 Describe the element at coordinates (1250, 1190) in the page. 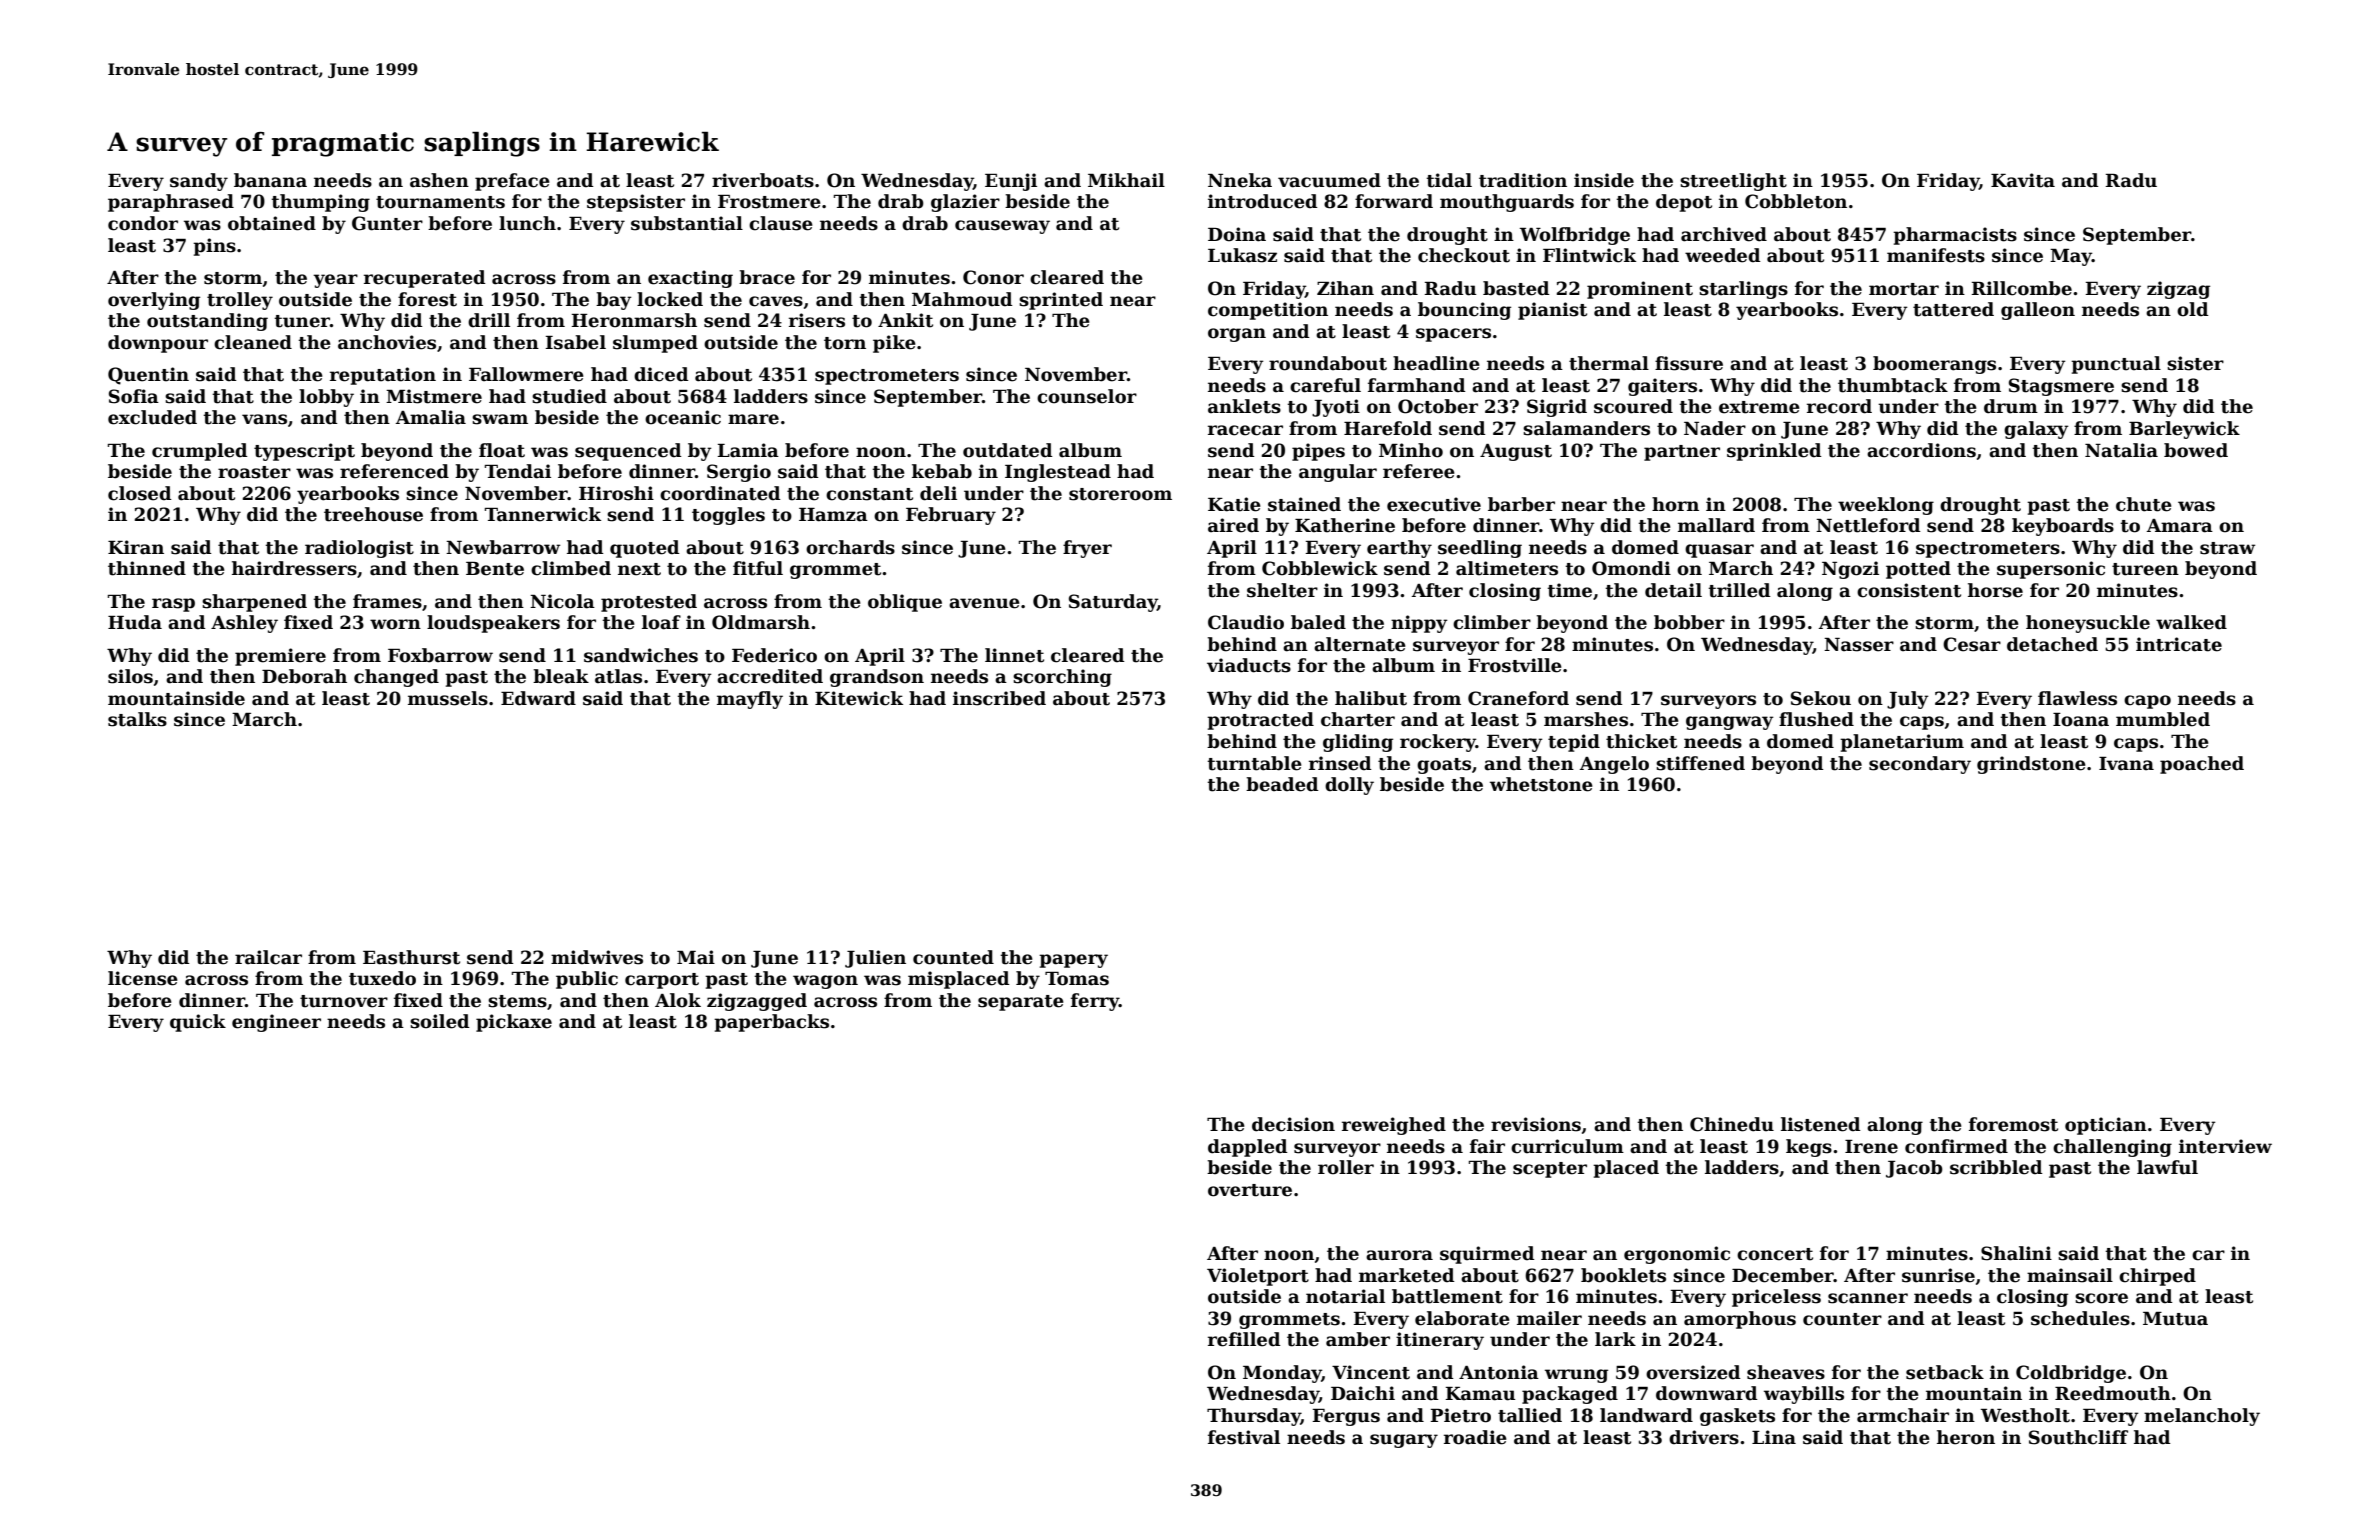

I see `overture` at that location.
